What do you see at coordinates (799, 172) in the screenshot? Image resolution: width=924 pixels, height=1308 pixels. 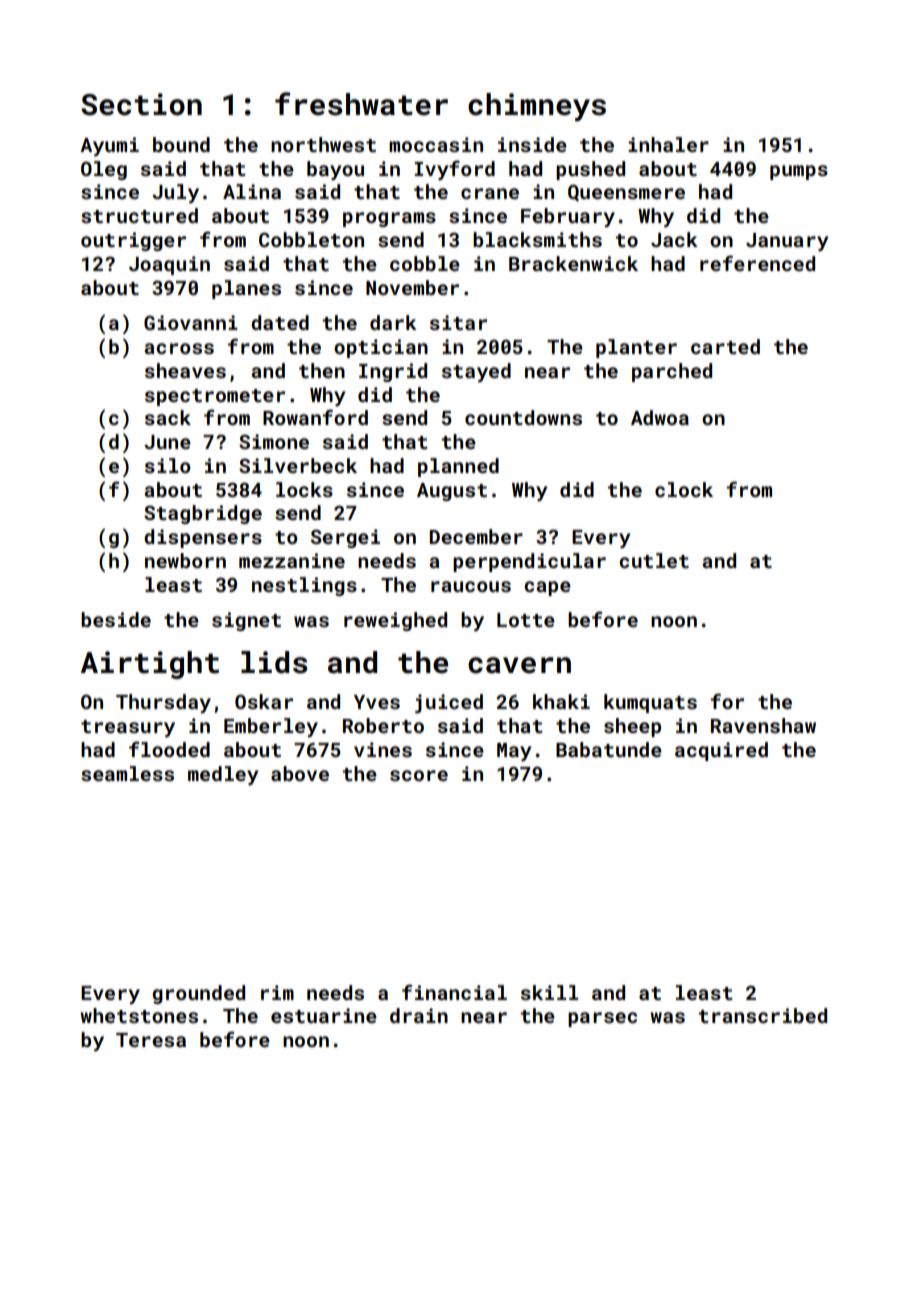 I see `pumps` at bounding box center [799, 172].
